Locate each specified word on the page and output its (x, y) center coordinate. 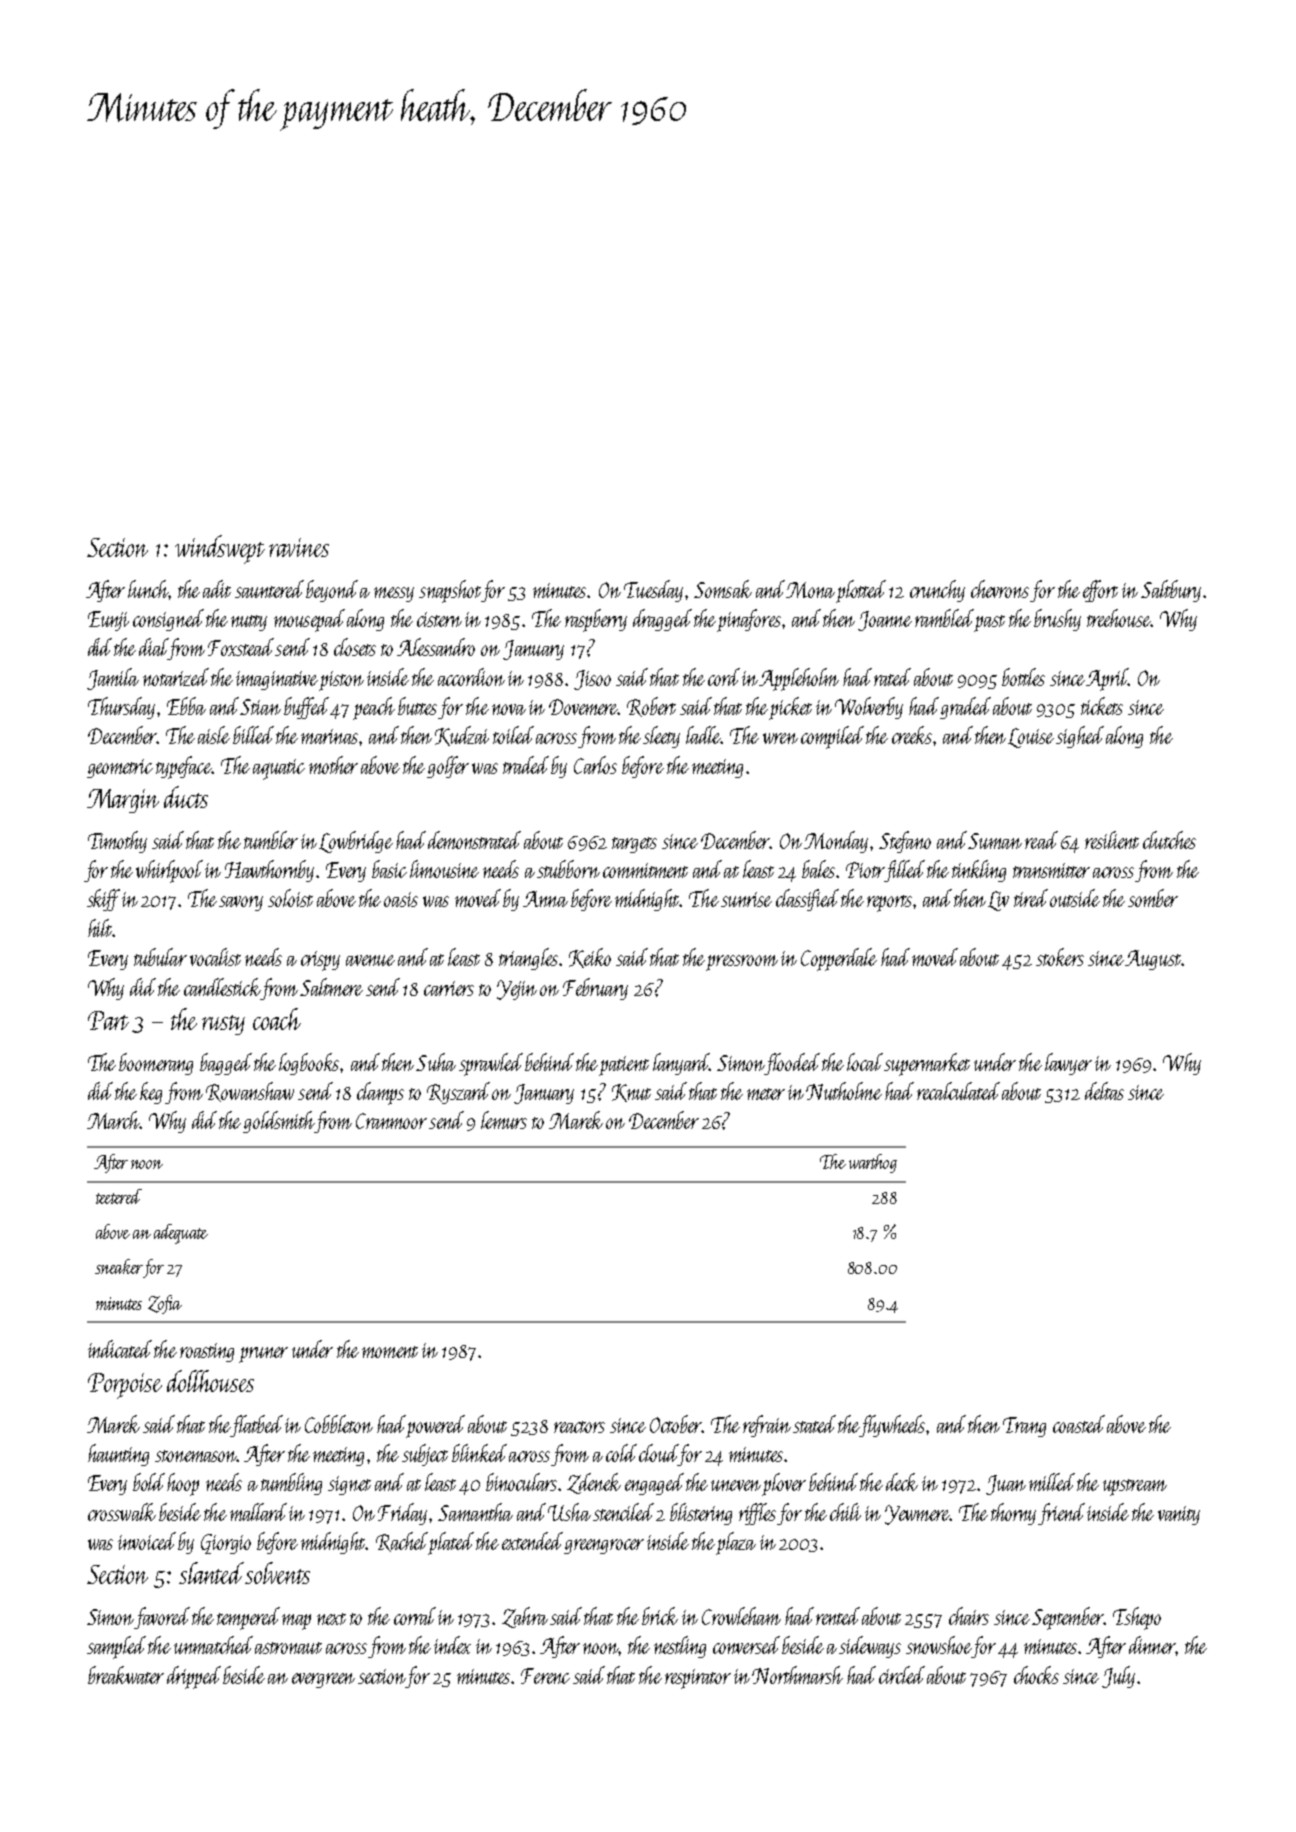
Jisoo (592, 680)
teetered (119, 1196)
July (1118, 1677)
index (452, 1645)
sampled (116, 1647)
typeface (183, 767)
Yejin (517, 990)
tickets (1102, 706)
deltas (1104, 1091)
